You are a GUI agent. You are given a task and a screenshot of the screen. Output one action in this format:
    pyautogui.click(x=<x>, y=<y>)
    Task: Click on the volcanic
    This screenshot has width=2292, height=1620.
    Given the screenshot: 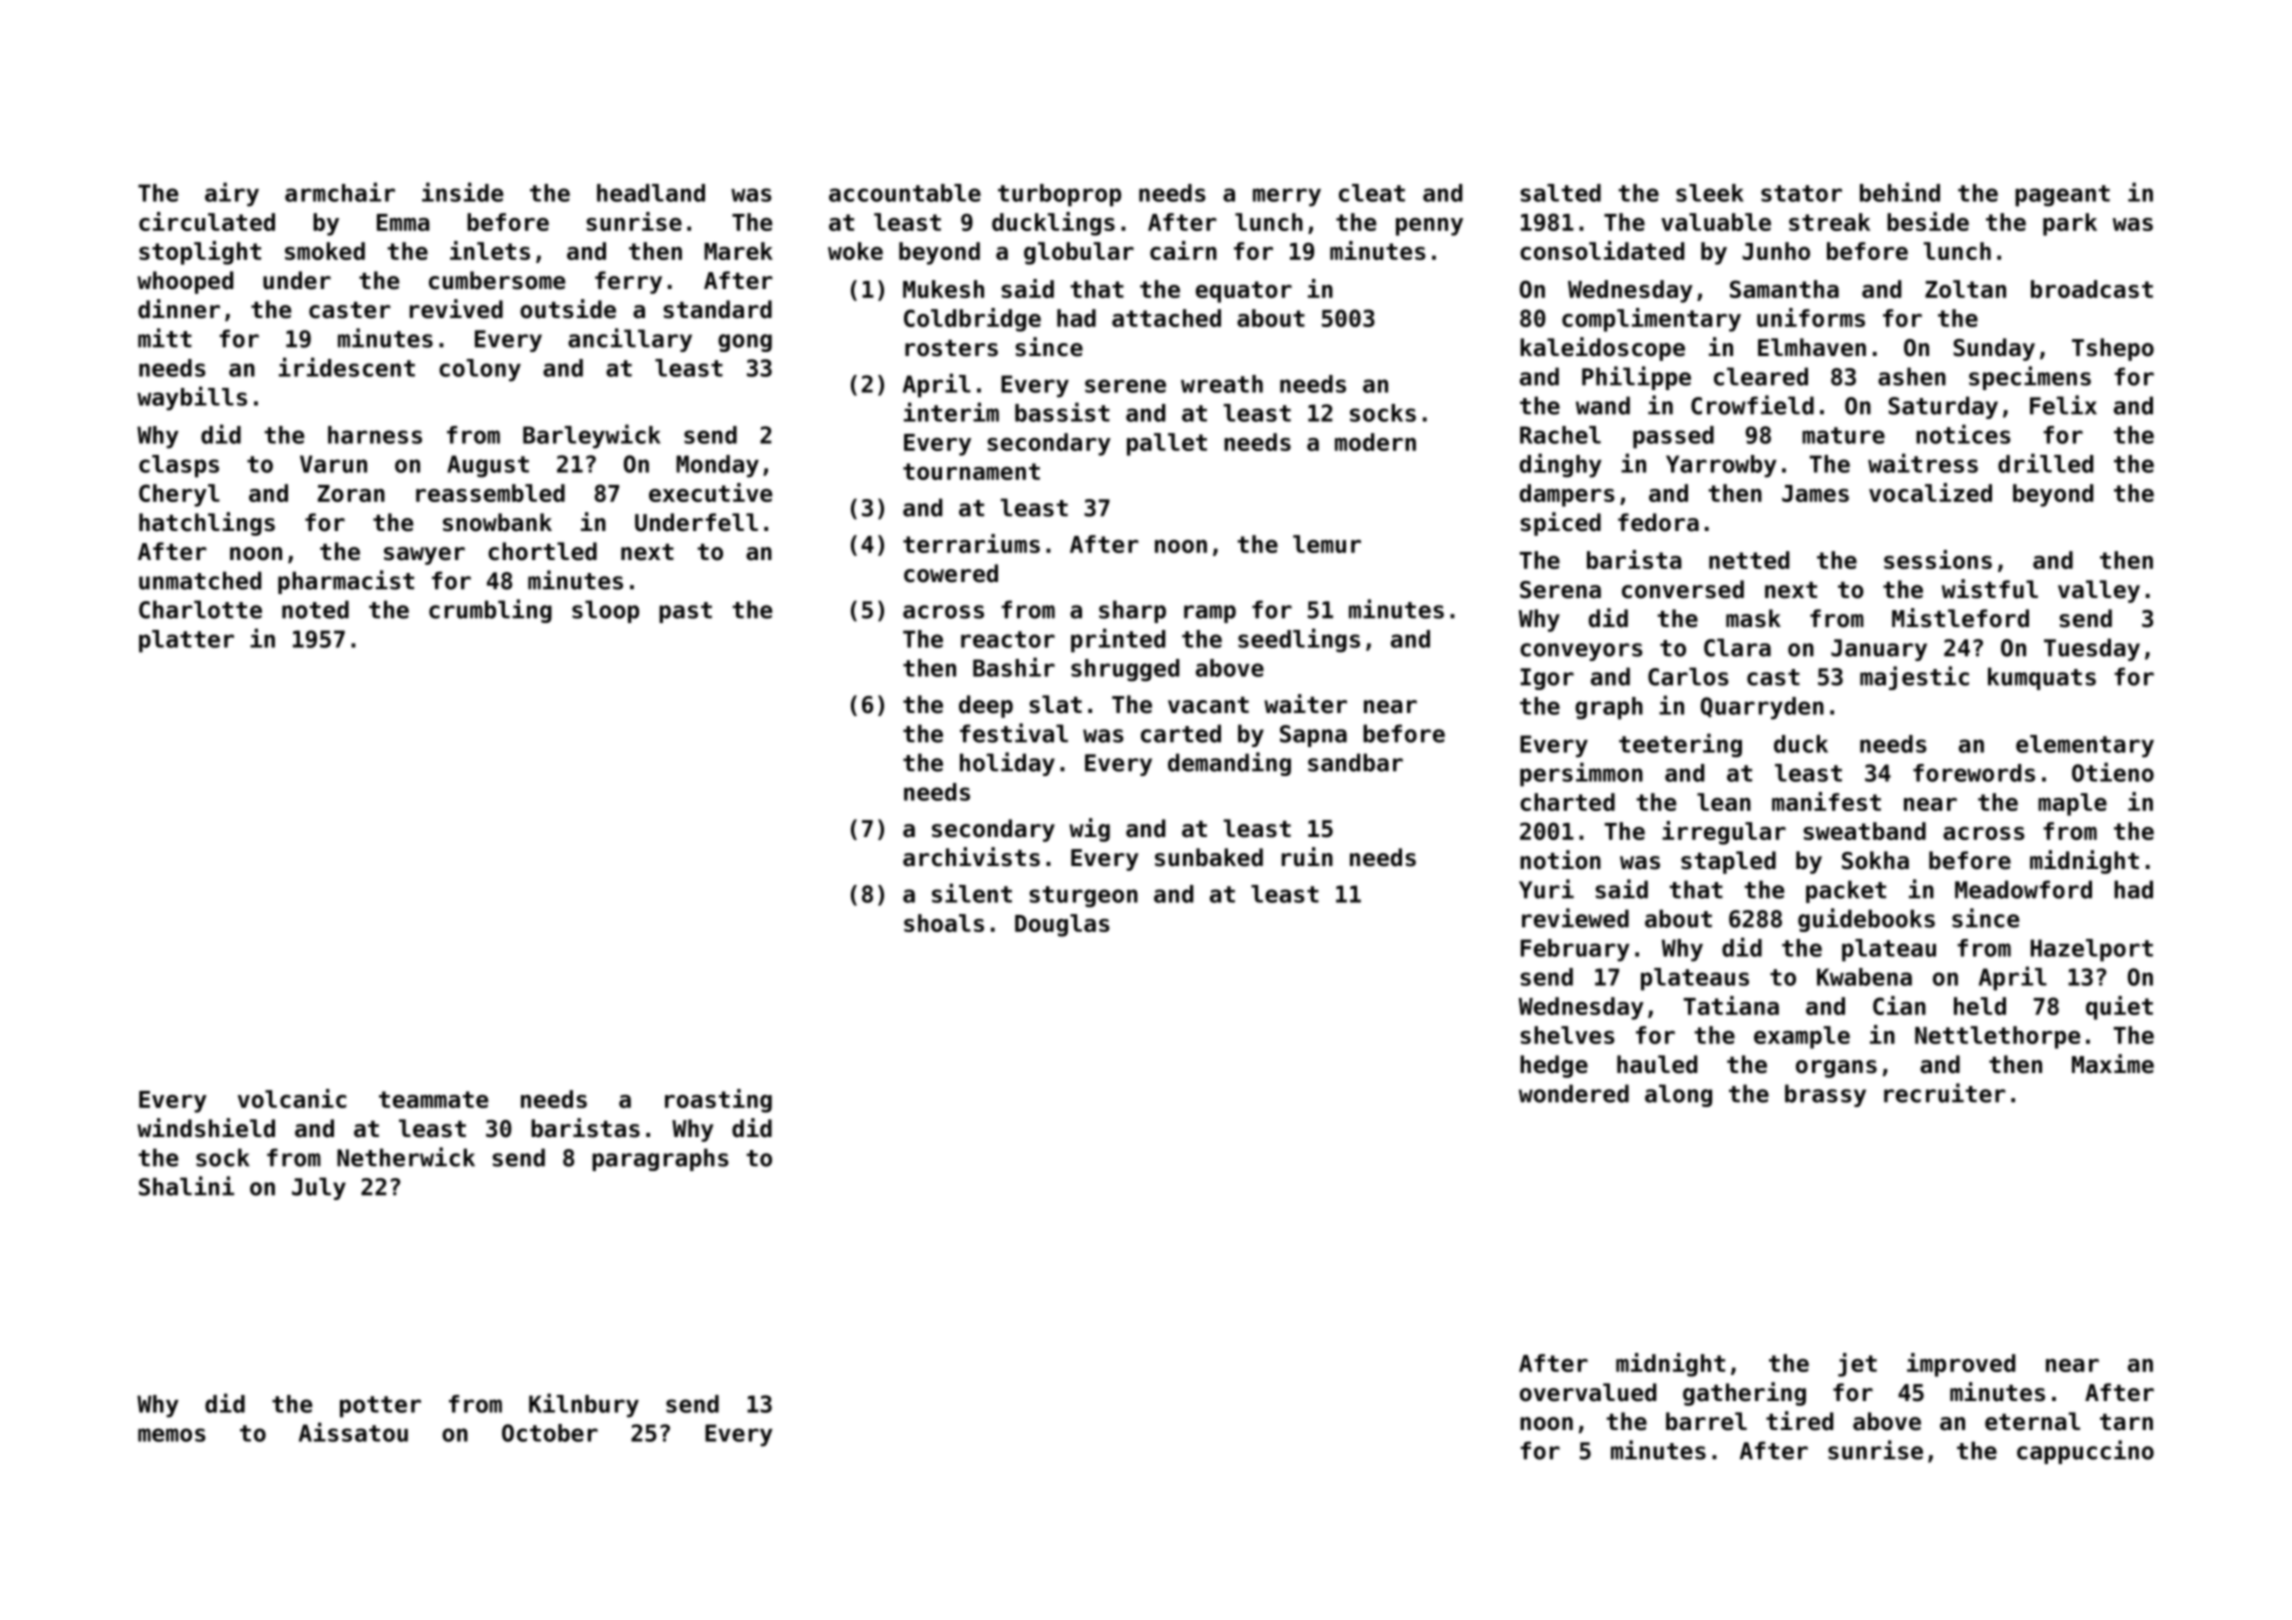 What is the action you would take?
    pyautogui.click(x=292, y=1098)
